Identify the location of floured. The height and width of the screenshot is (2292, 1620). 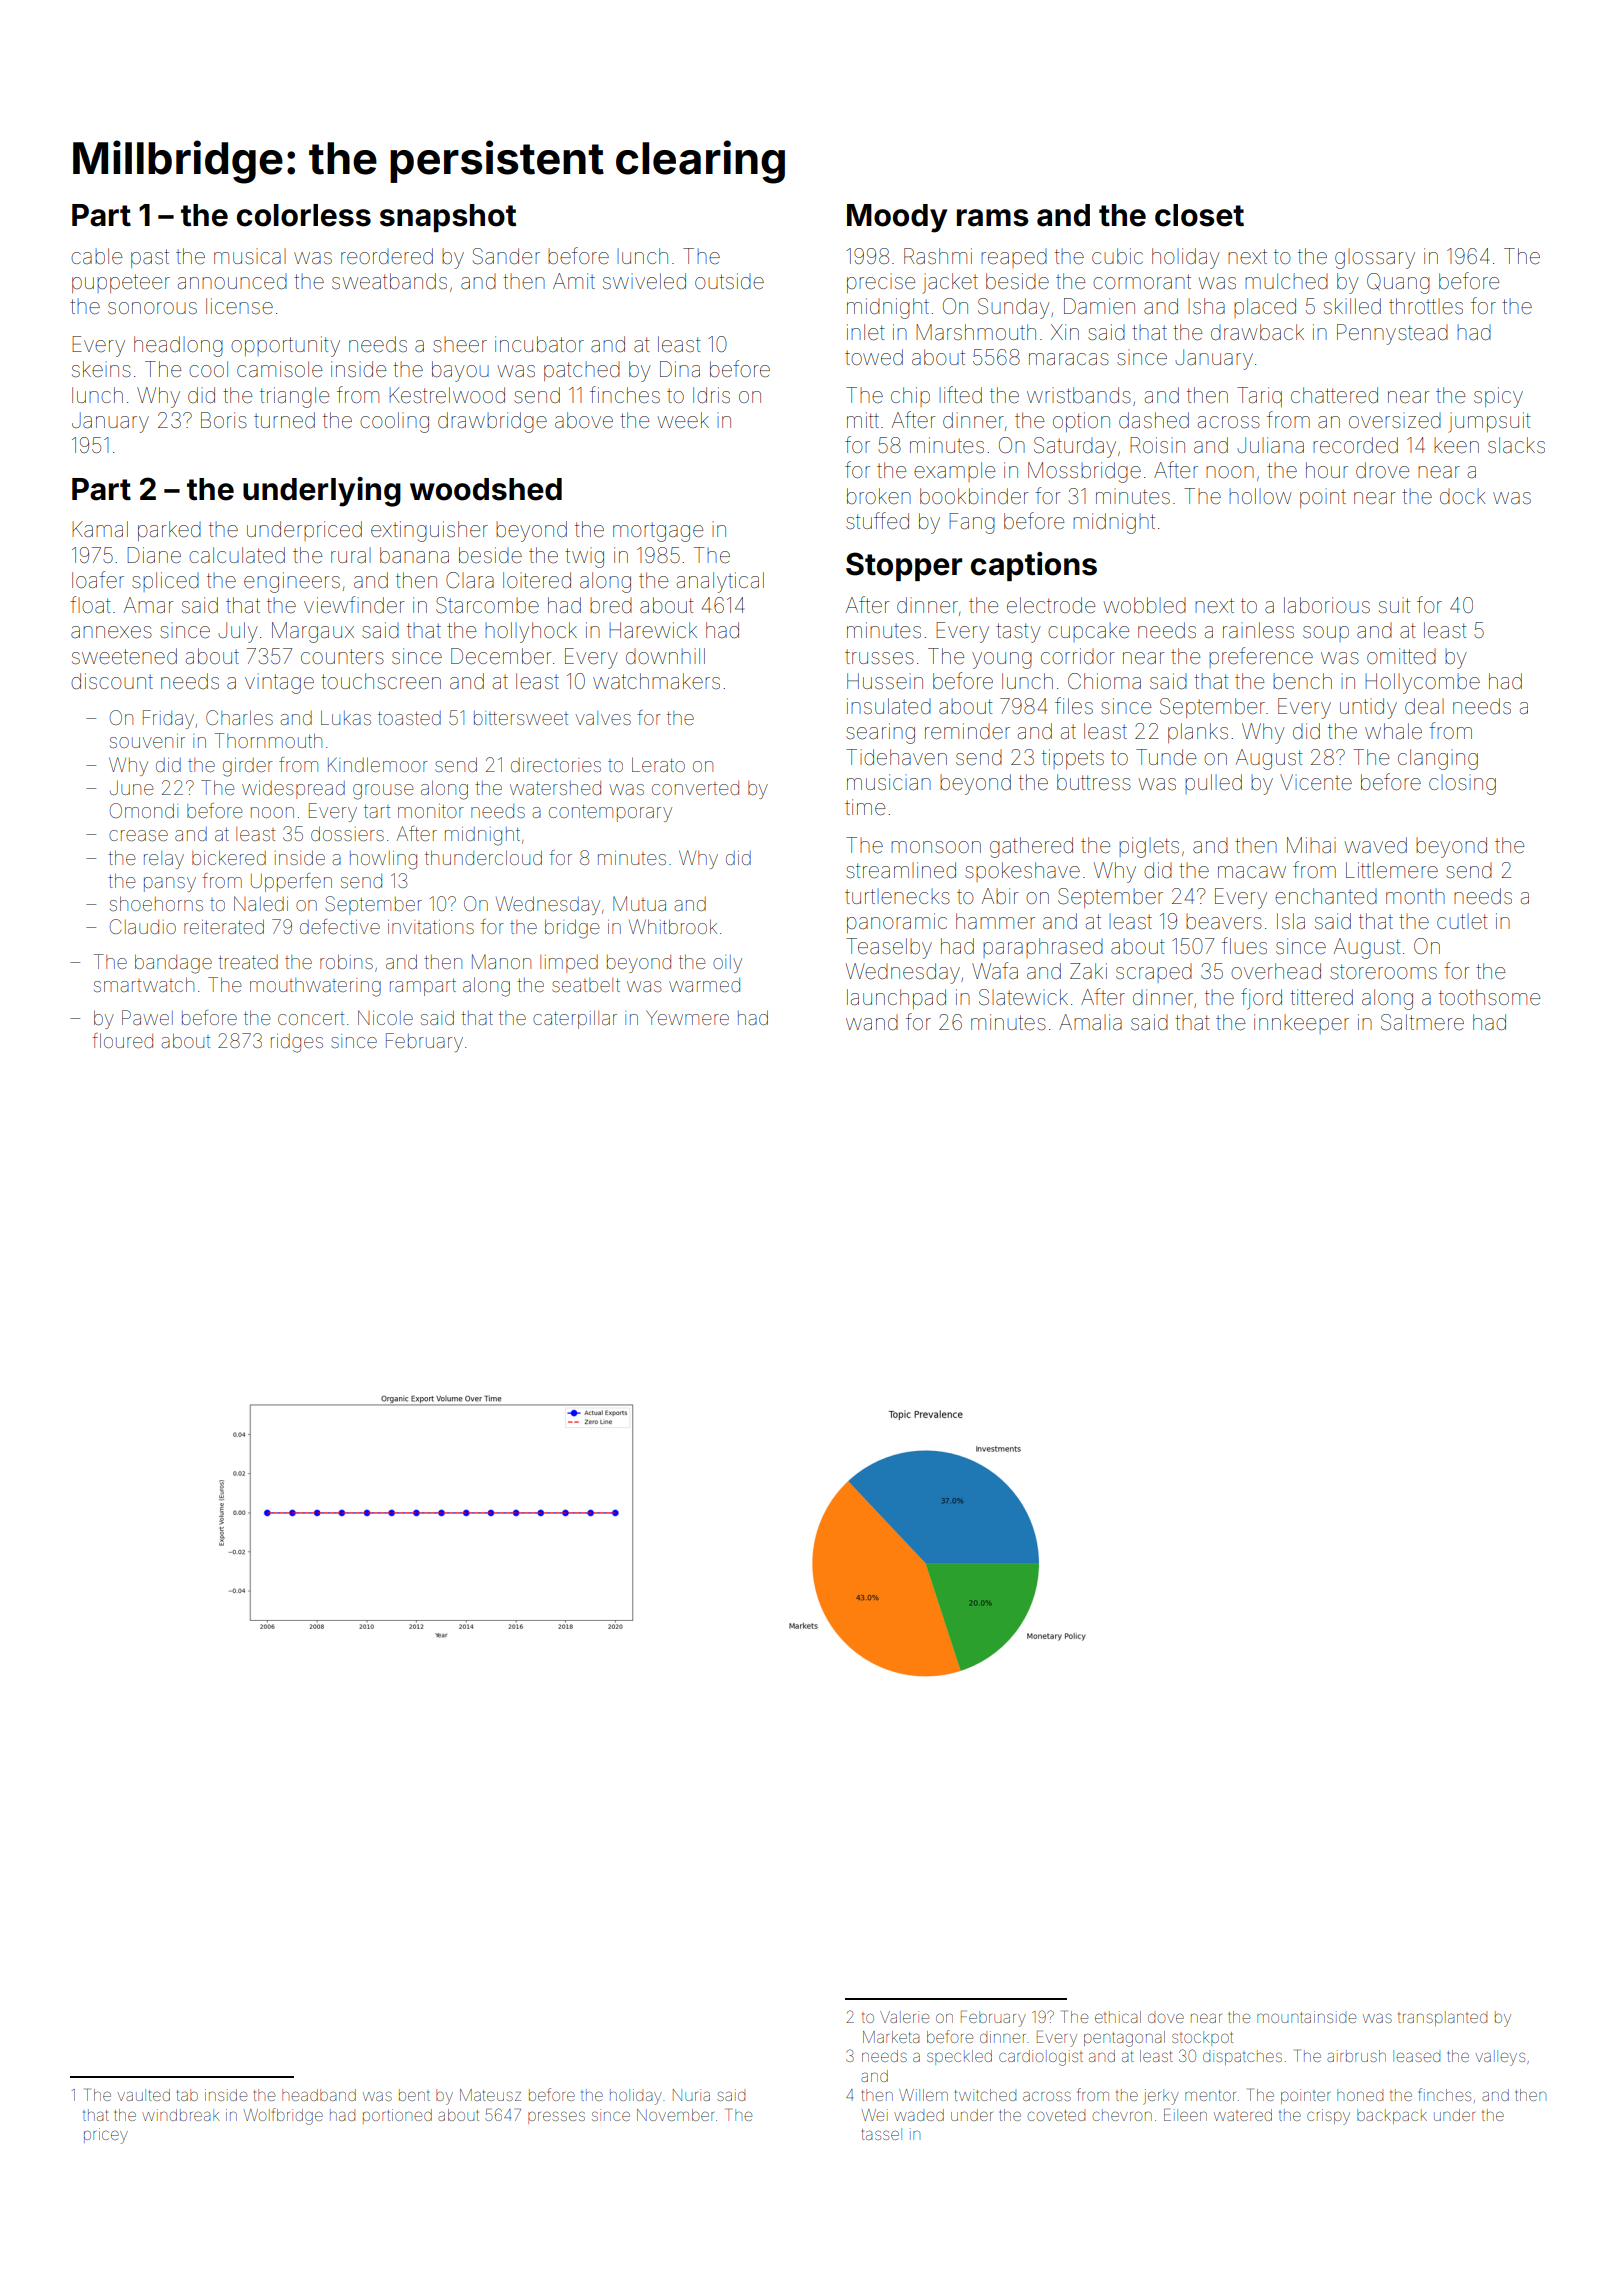
(122, 1040).
